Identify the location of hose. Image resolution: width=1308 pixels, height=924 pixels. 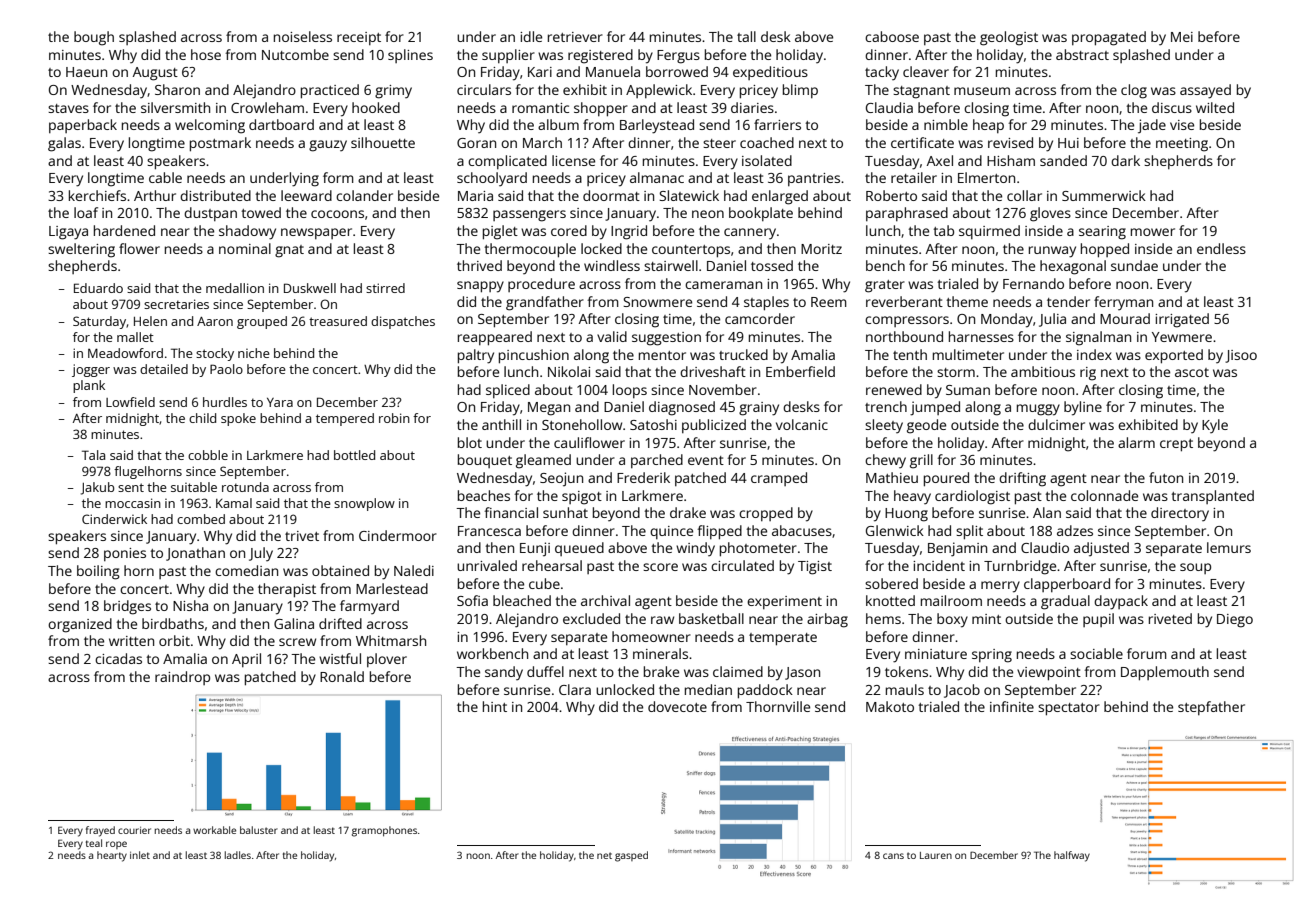
(206, 54).
